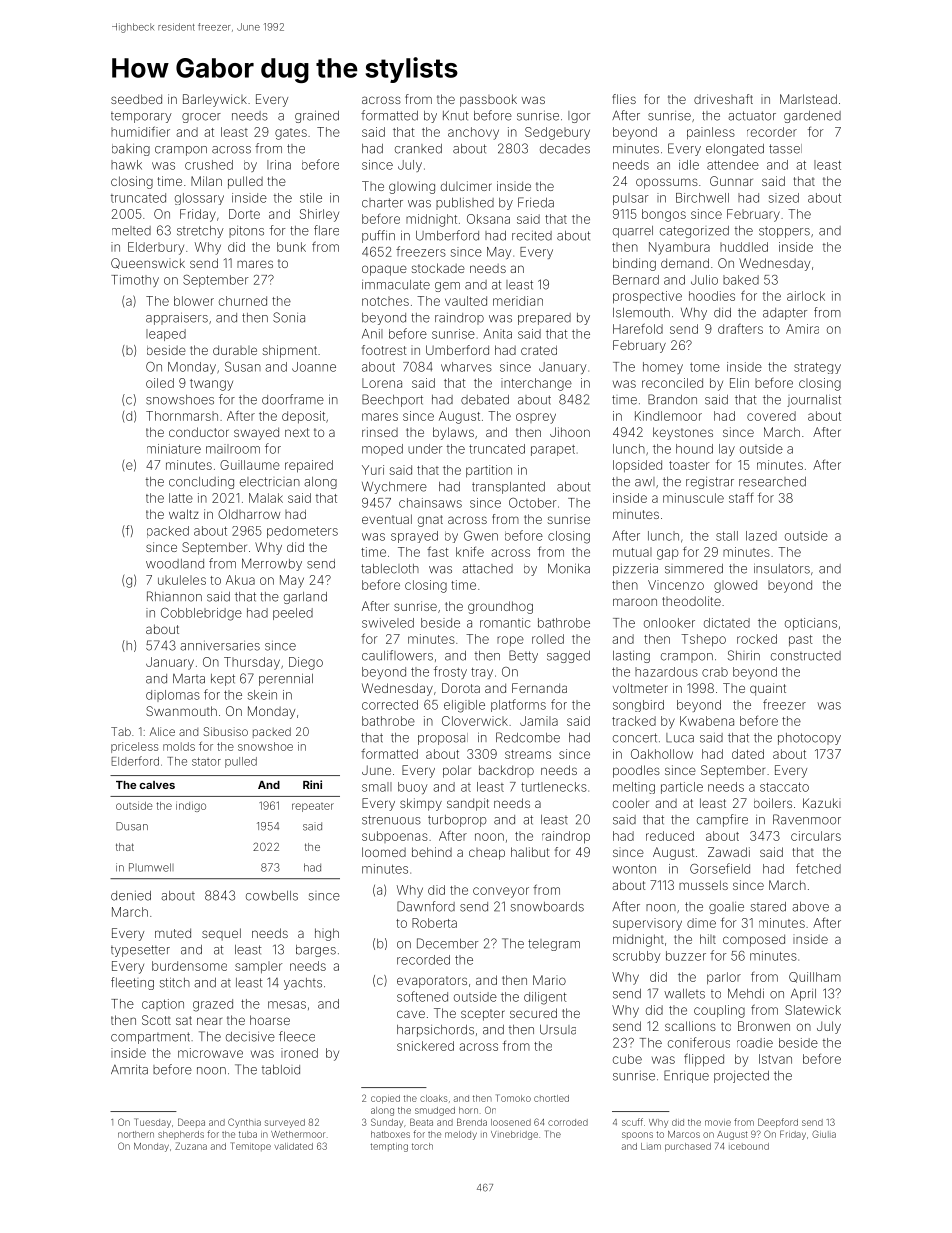  What do you see at coordinates (291, 247) in the page?
I see `bunk` at bounding box center [291, 247].
